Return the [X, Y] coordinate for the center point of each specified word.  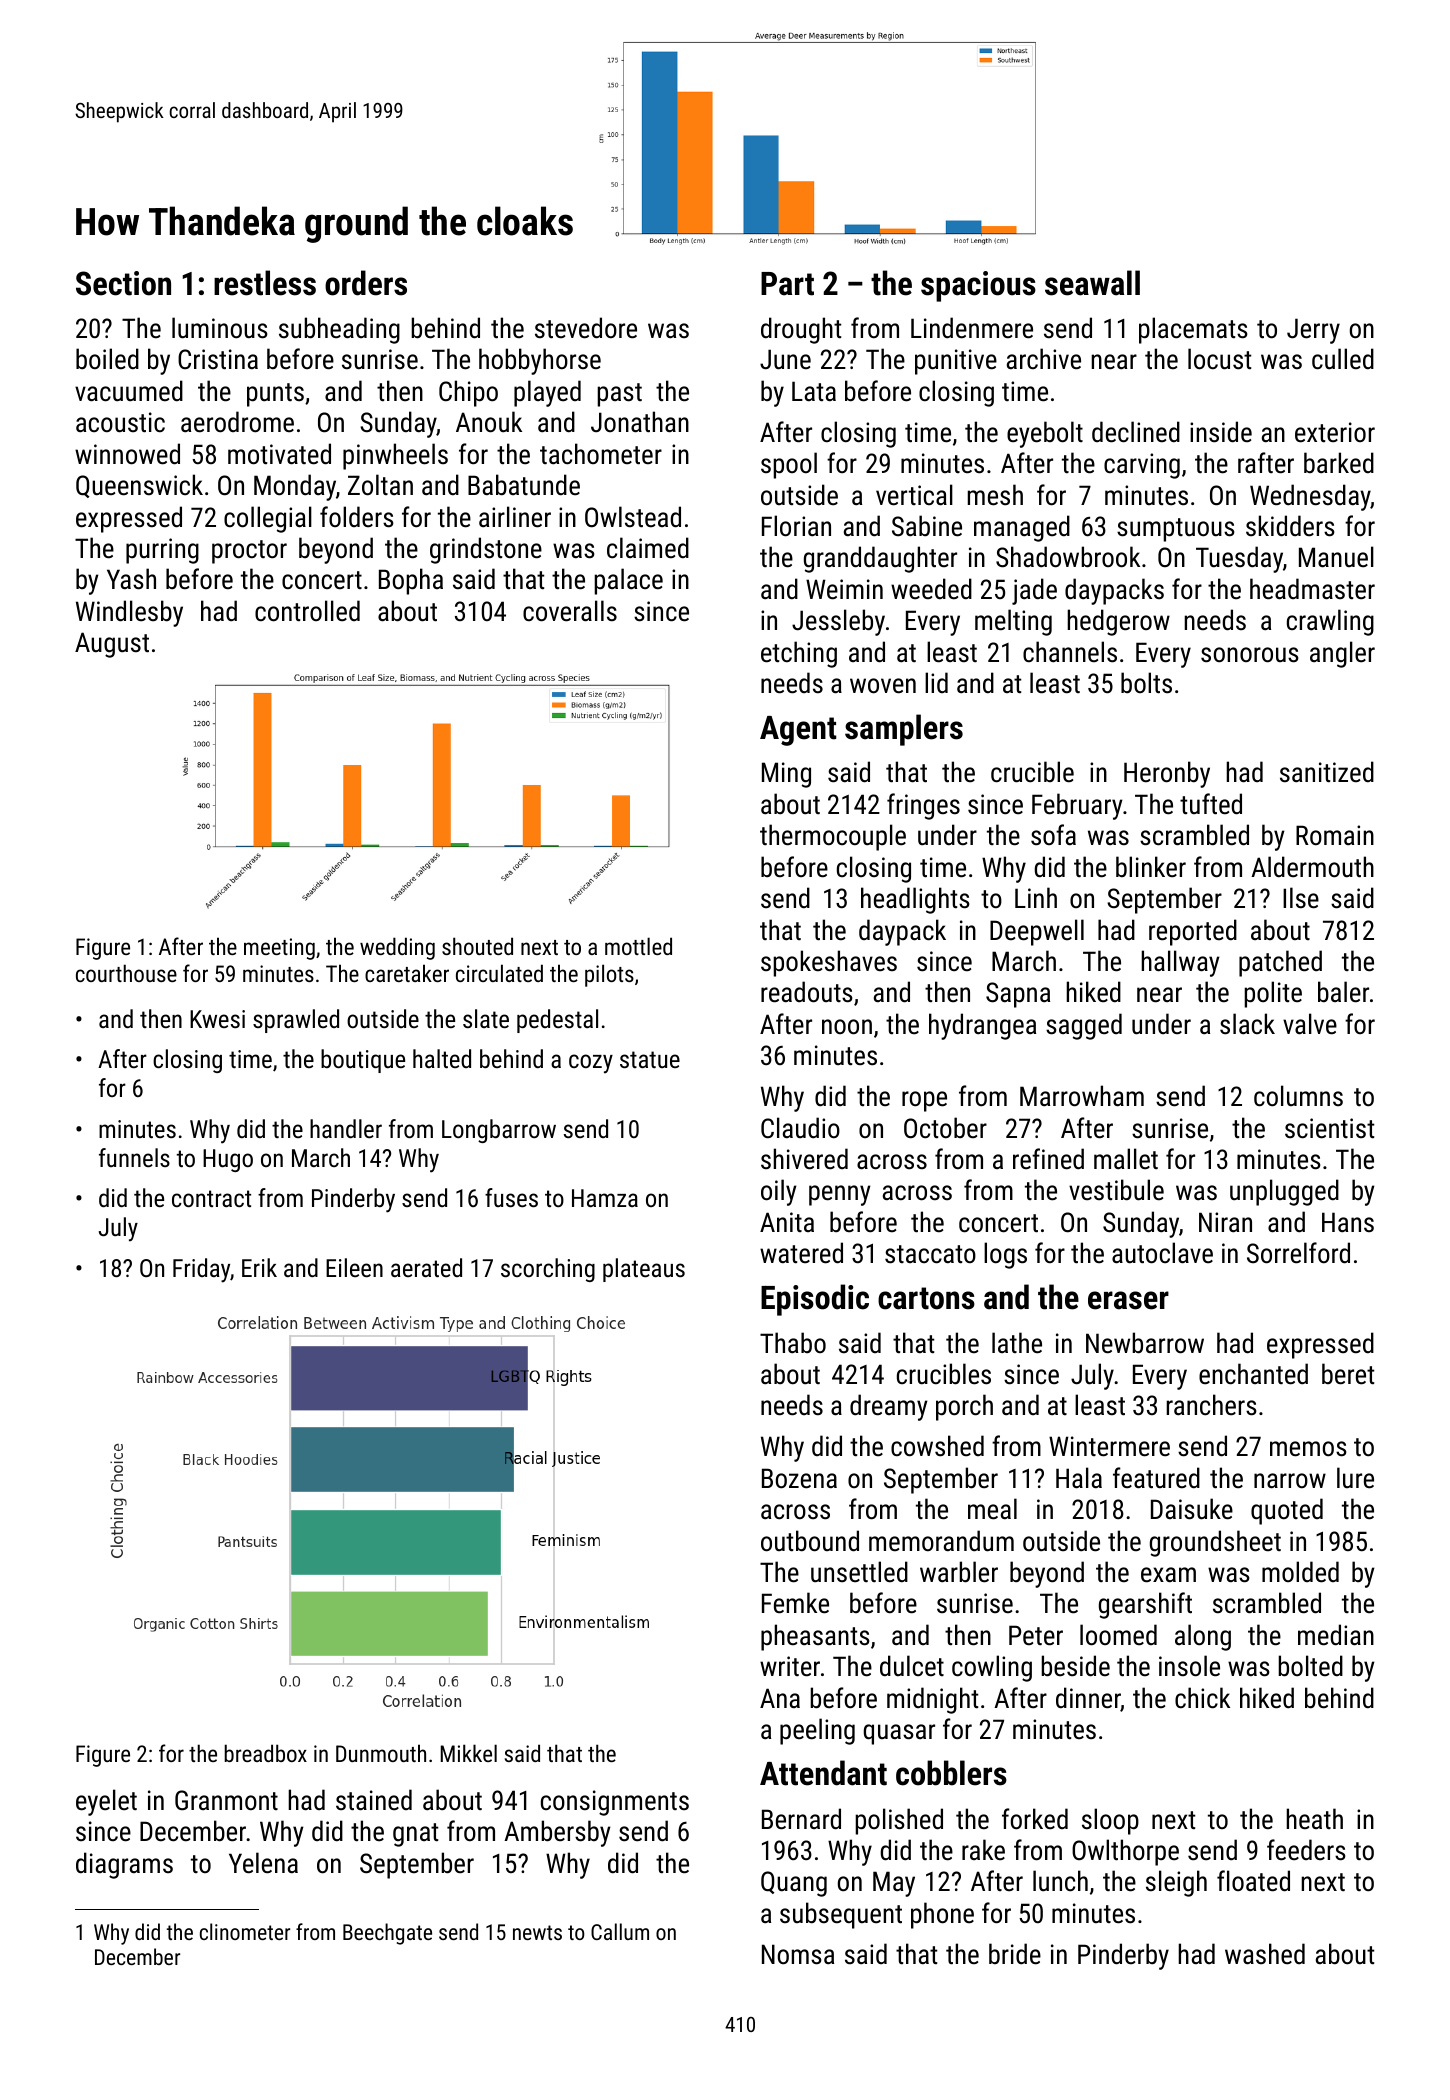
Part [787, 284]
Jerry [1313, 331]
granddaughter [880, 559]
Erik [259, 1267]
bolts [1146, 683]
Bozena [799, 1478]
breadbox [265, 1753]
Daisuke [1192, 1509]
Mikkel [469, 1753]
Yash [131, 579]
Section [123, 283]
